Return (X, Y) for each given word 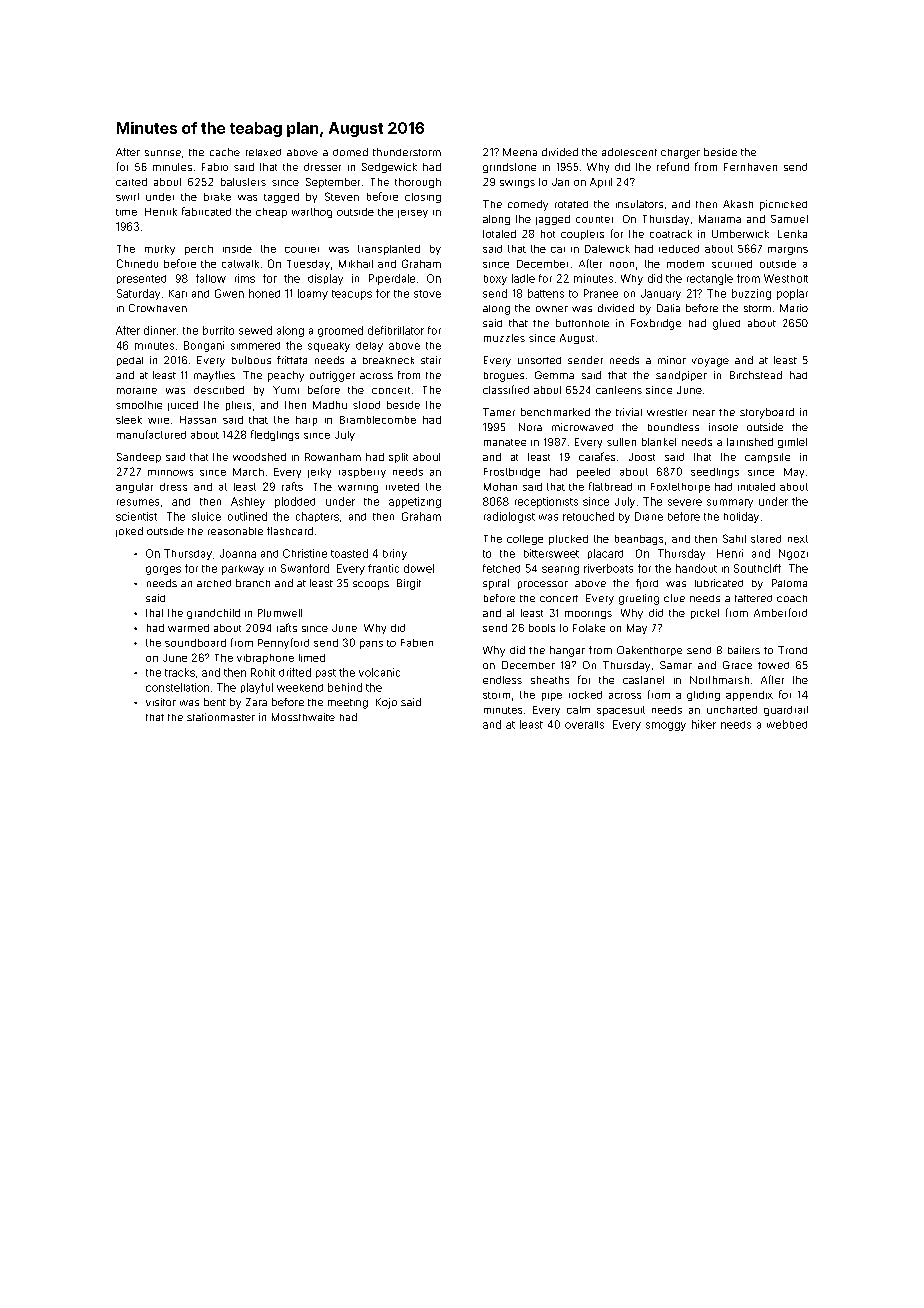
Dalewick (607, 249)
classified (506, 389)
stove (427, 294)
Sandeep (139, 458)
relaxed (263, 152)
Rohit (263, 672)
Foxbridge (656, 324)
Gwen (229, 293)
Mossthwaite (303, 717)
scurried (732, 264)
